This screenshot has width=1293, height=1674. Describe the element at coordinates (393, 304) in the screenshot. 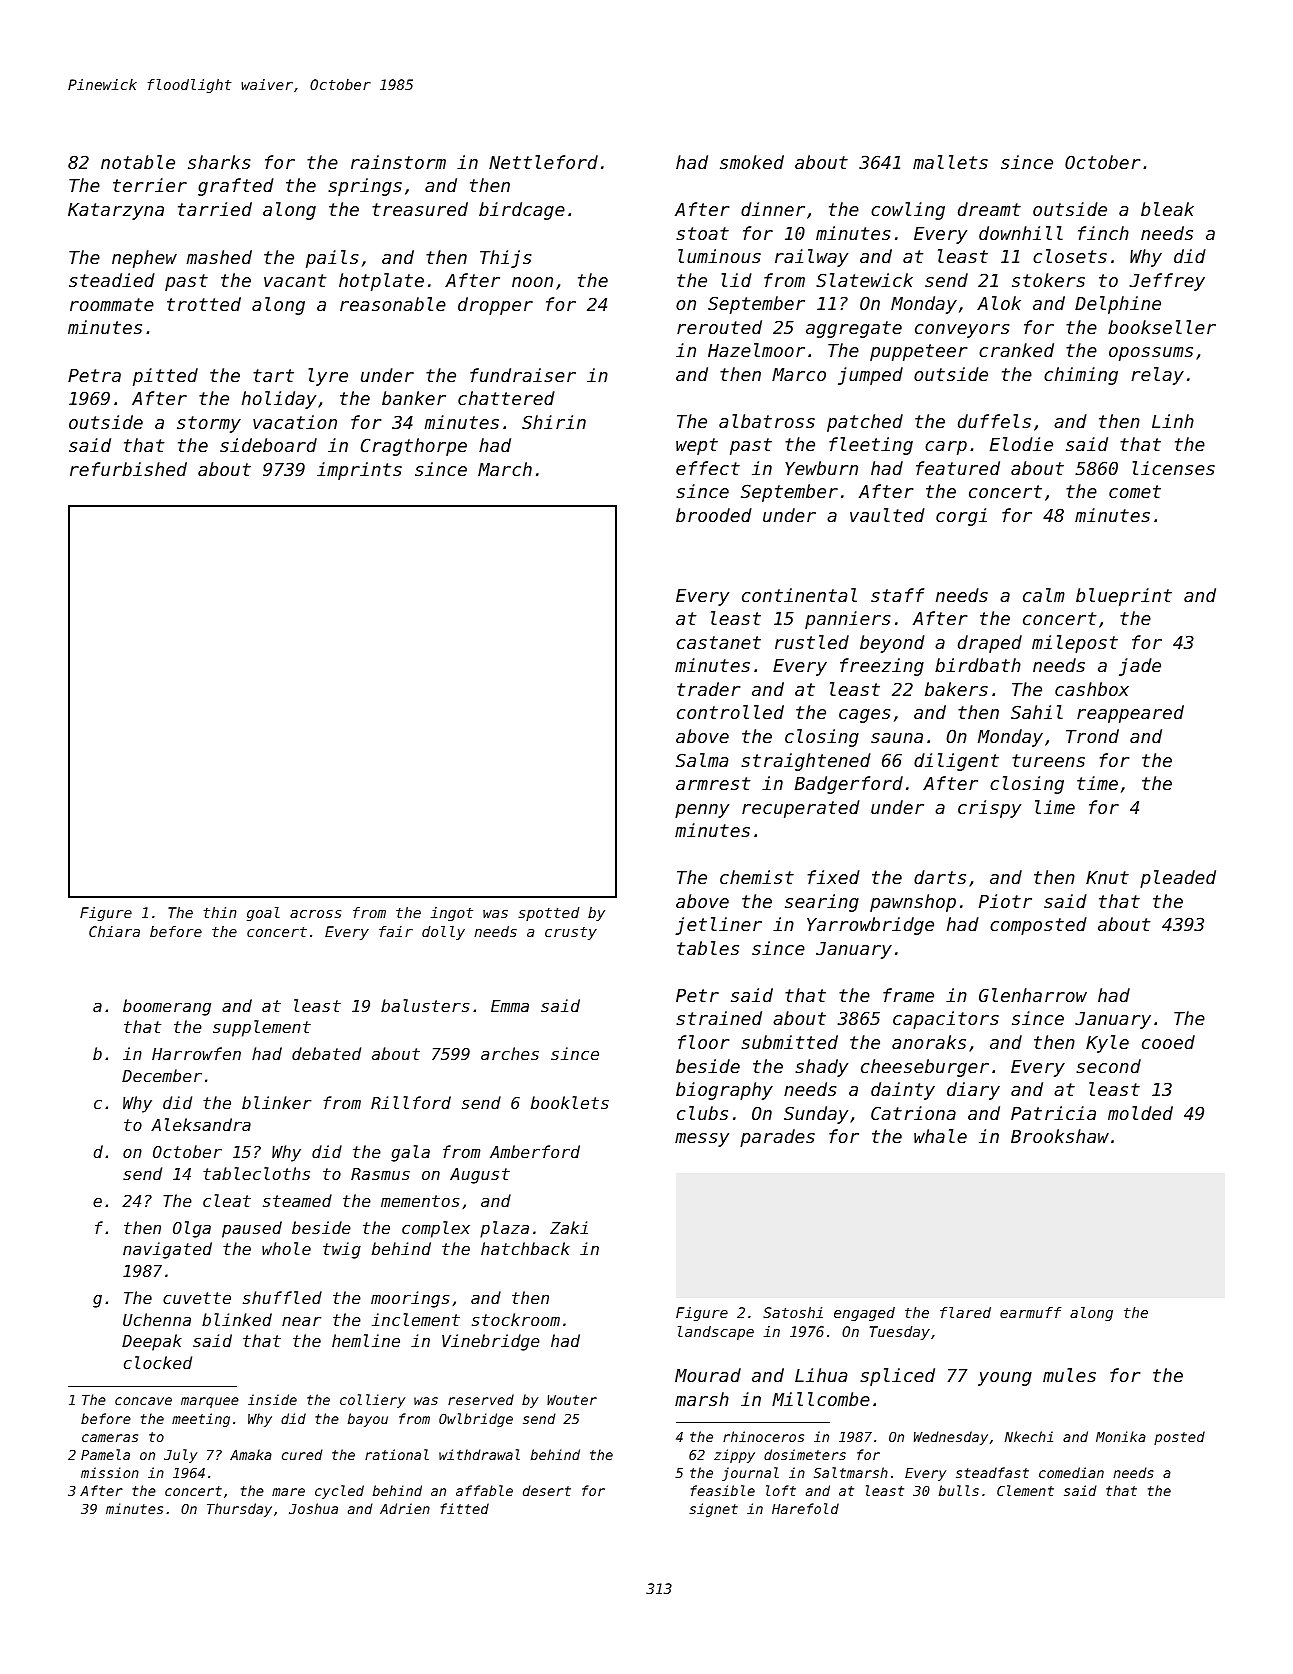

I see `reasonable` at that location.
